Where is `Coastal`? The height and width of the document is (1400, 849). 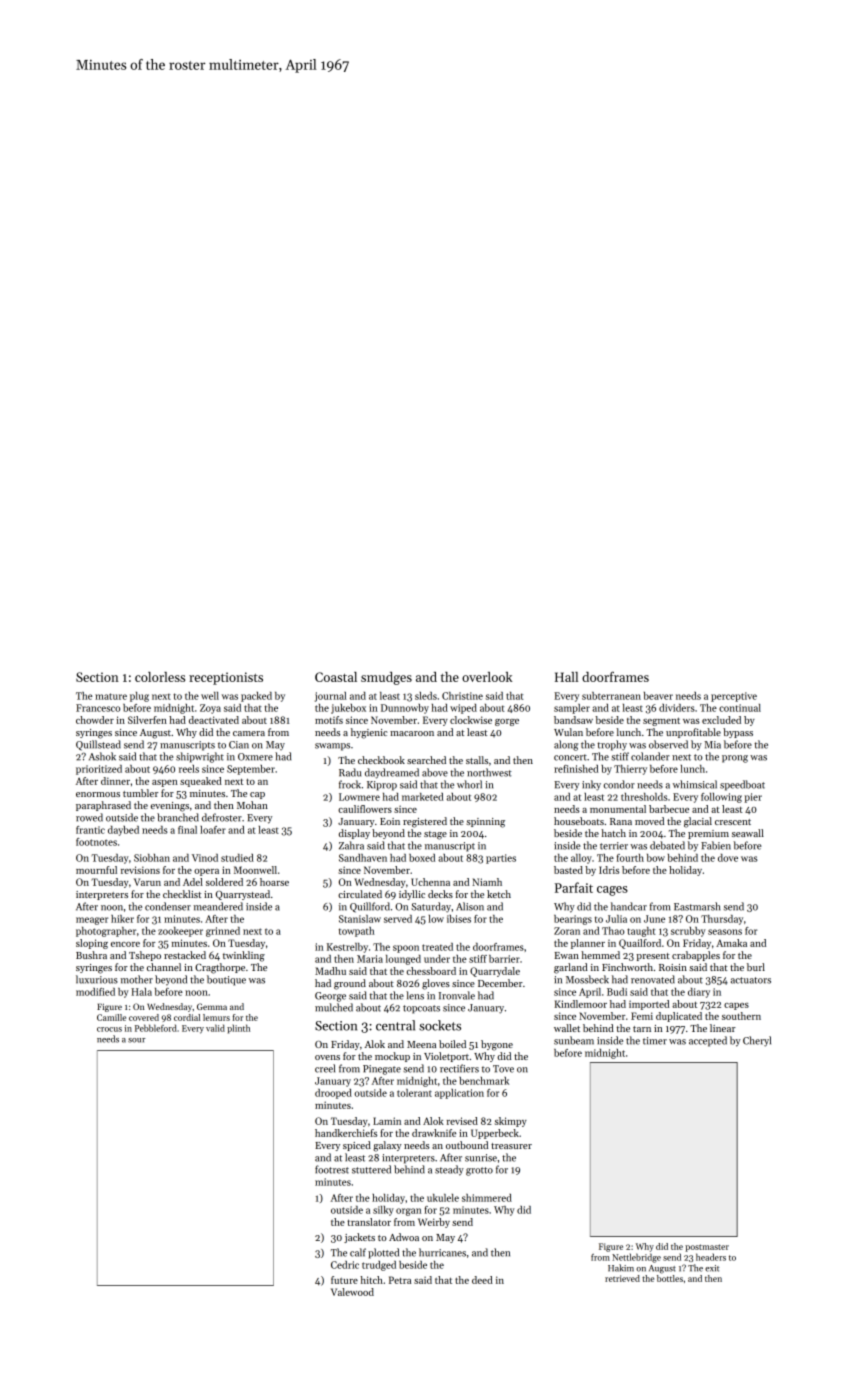 Coastal is located at coordinates (336, 677).
